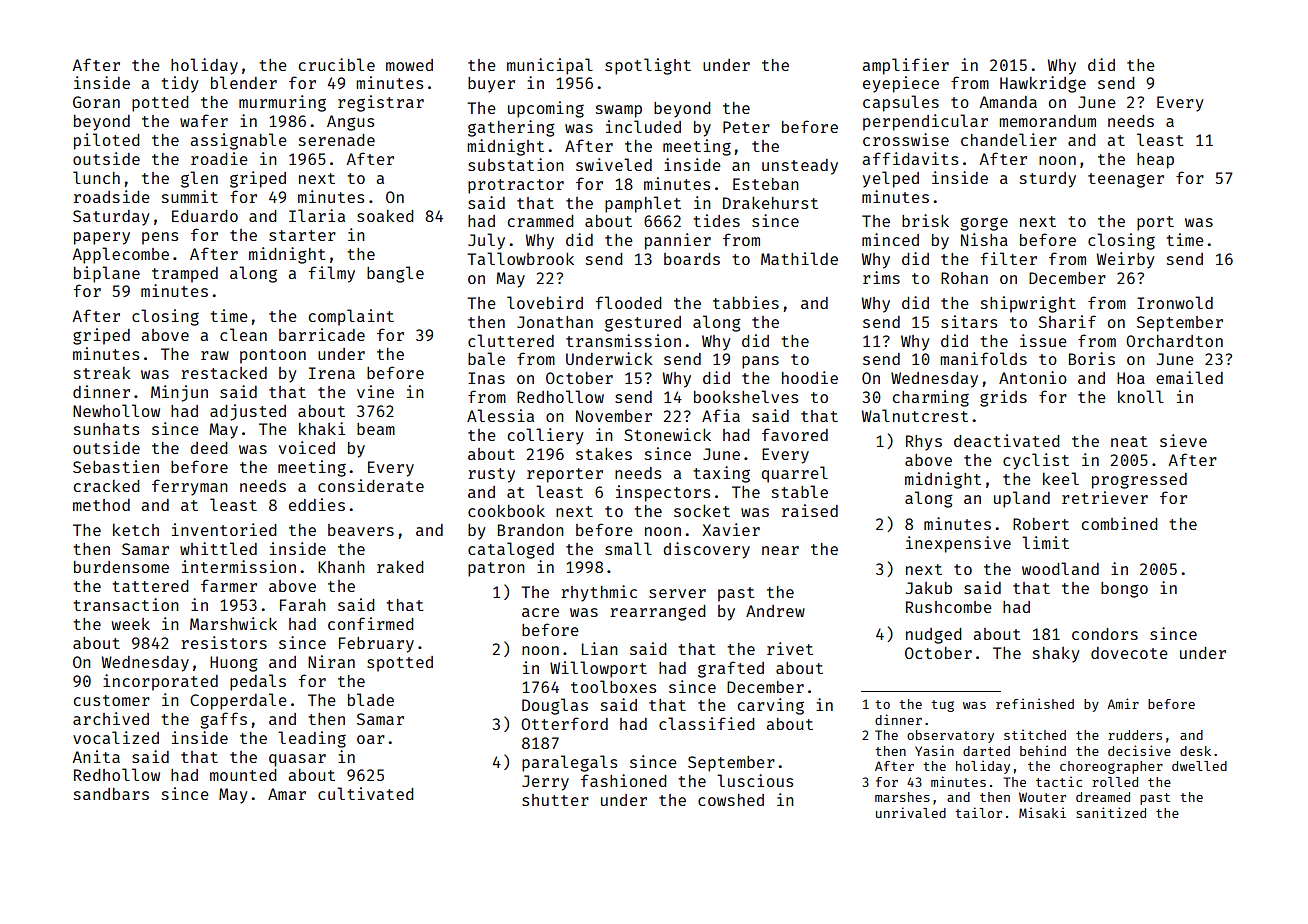 This screenshot has height=924, width=1308. Describe the element at coordinates (648, 66) in the screenshot. I see `spotlight` at that location.
